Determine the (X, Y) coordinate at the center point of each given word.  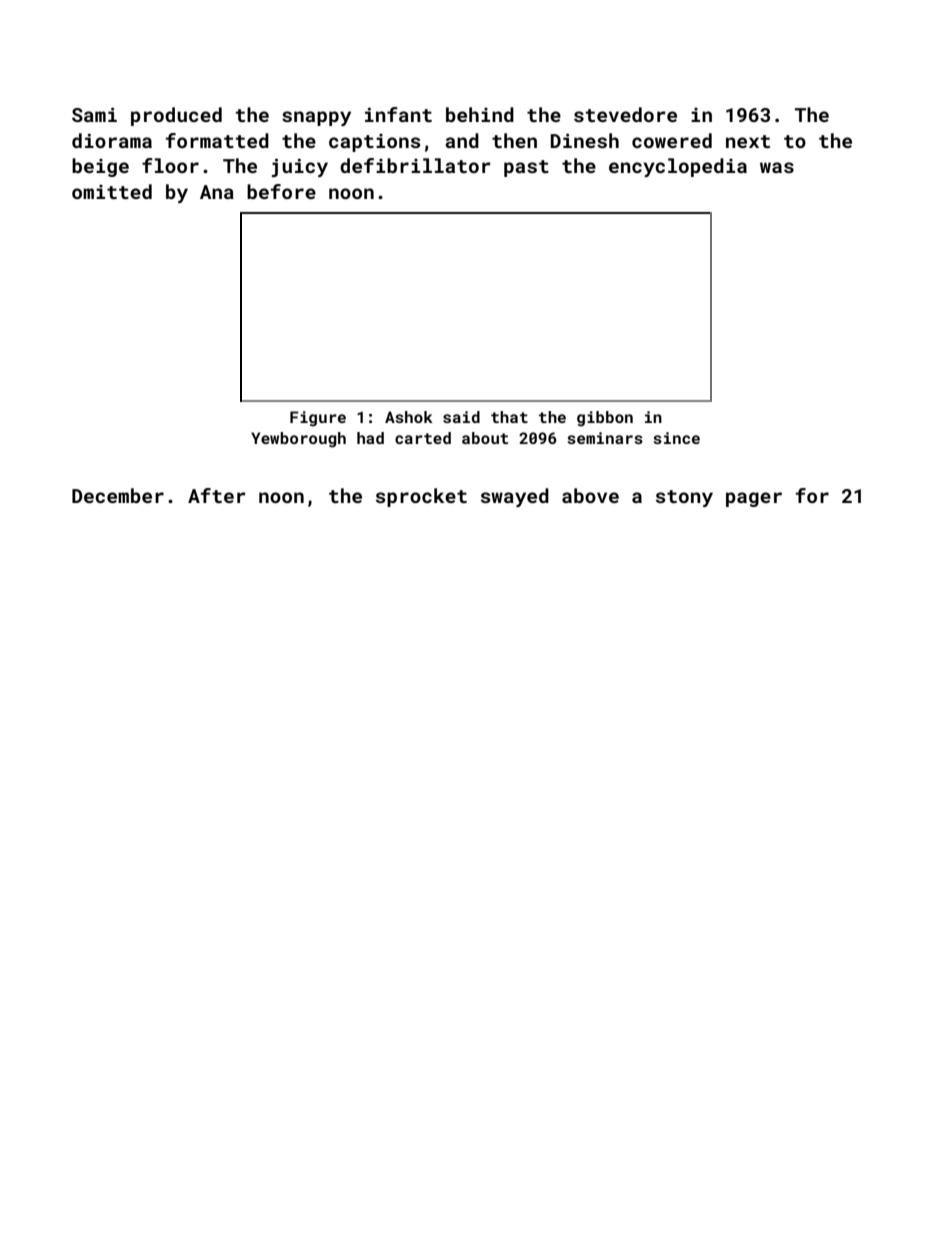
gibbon (605, 419)
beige (100, 167)
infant (398, 114)
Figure (318, 419)
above (590, 495)
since (676, 438)
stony (684, 498)
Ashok (409, 417)
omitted (112, 191)
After (217, 495)
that (509, 417)
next (748, 141)
